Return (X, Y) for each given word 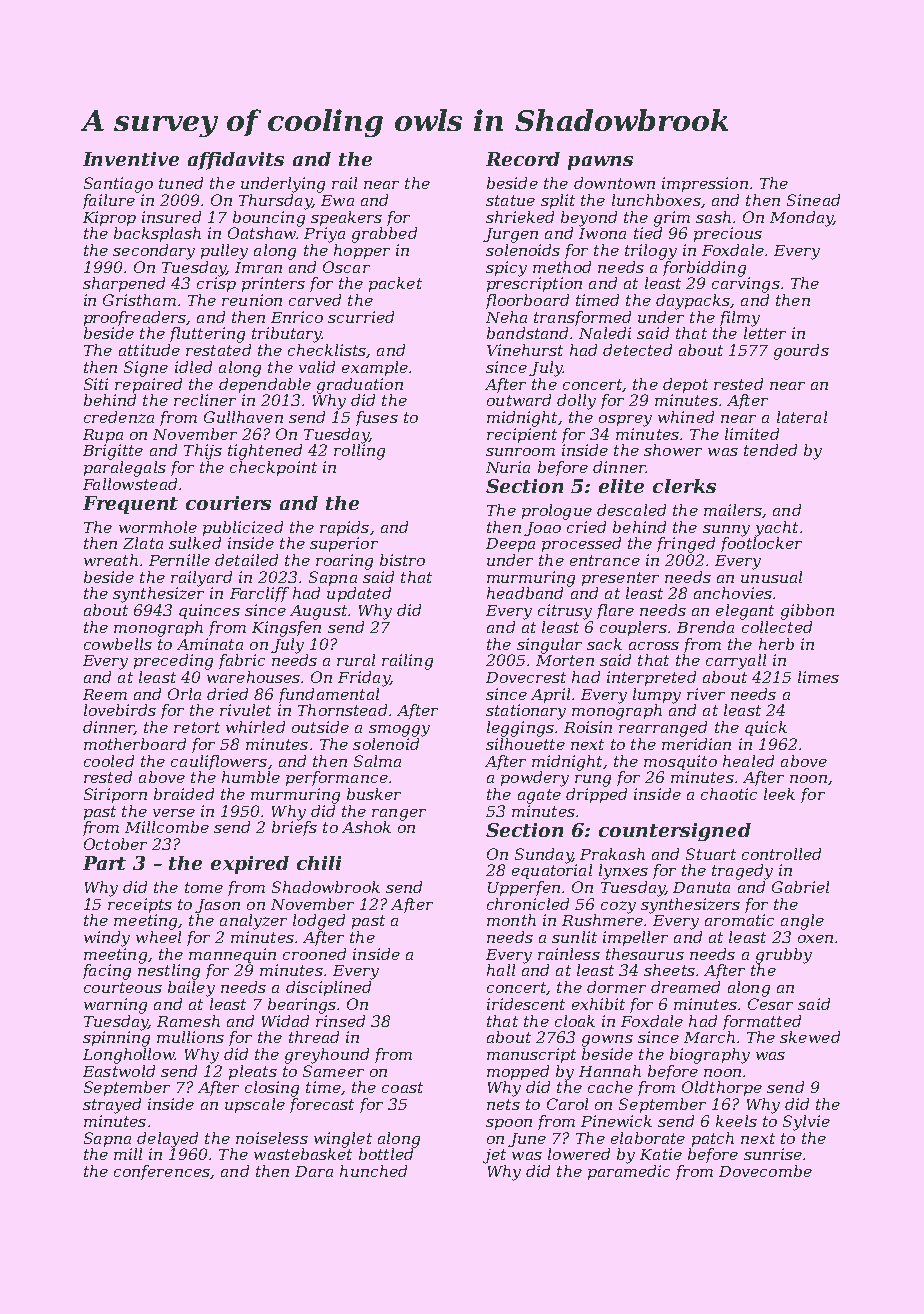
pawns (600, 163)
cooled (109, 761)
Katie (661, 1154)
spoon (509, 1124)
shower (673, 450)
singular (549, 646)
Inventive (131, 159)
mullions (190, 1037)
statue (510, 200)
